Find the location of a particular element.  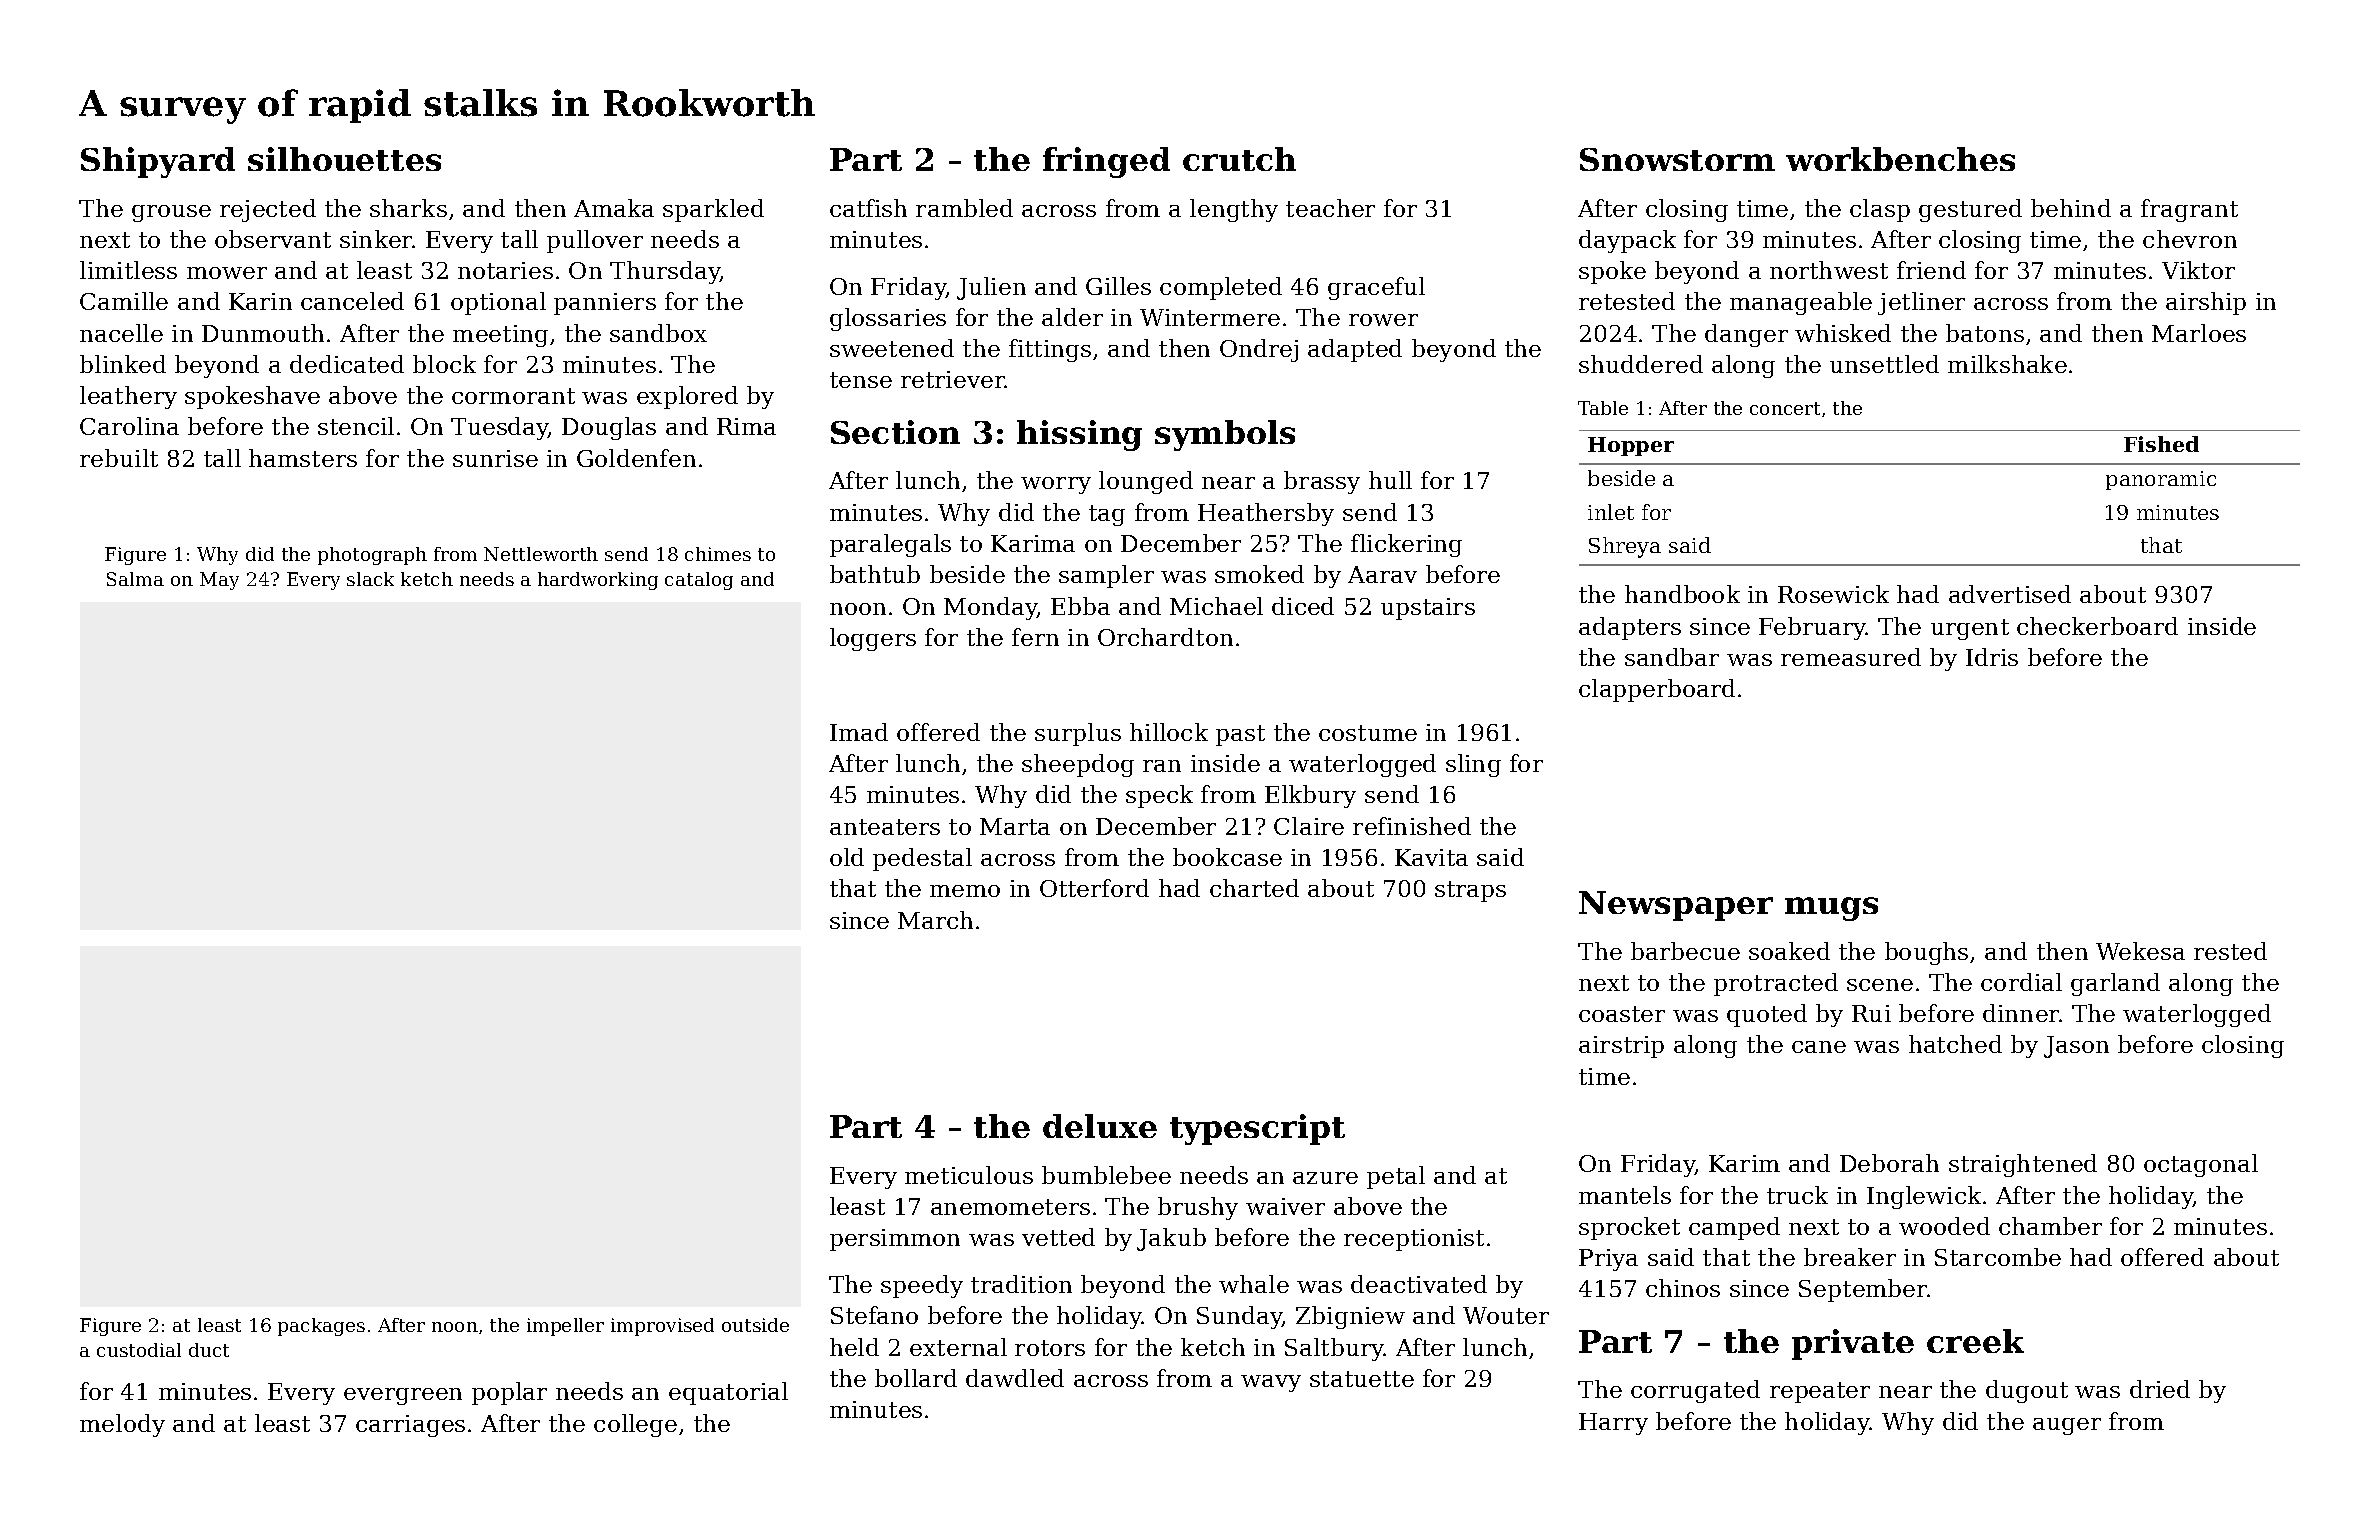

rambled is located at coordinates (964, 208).
